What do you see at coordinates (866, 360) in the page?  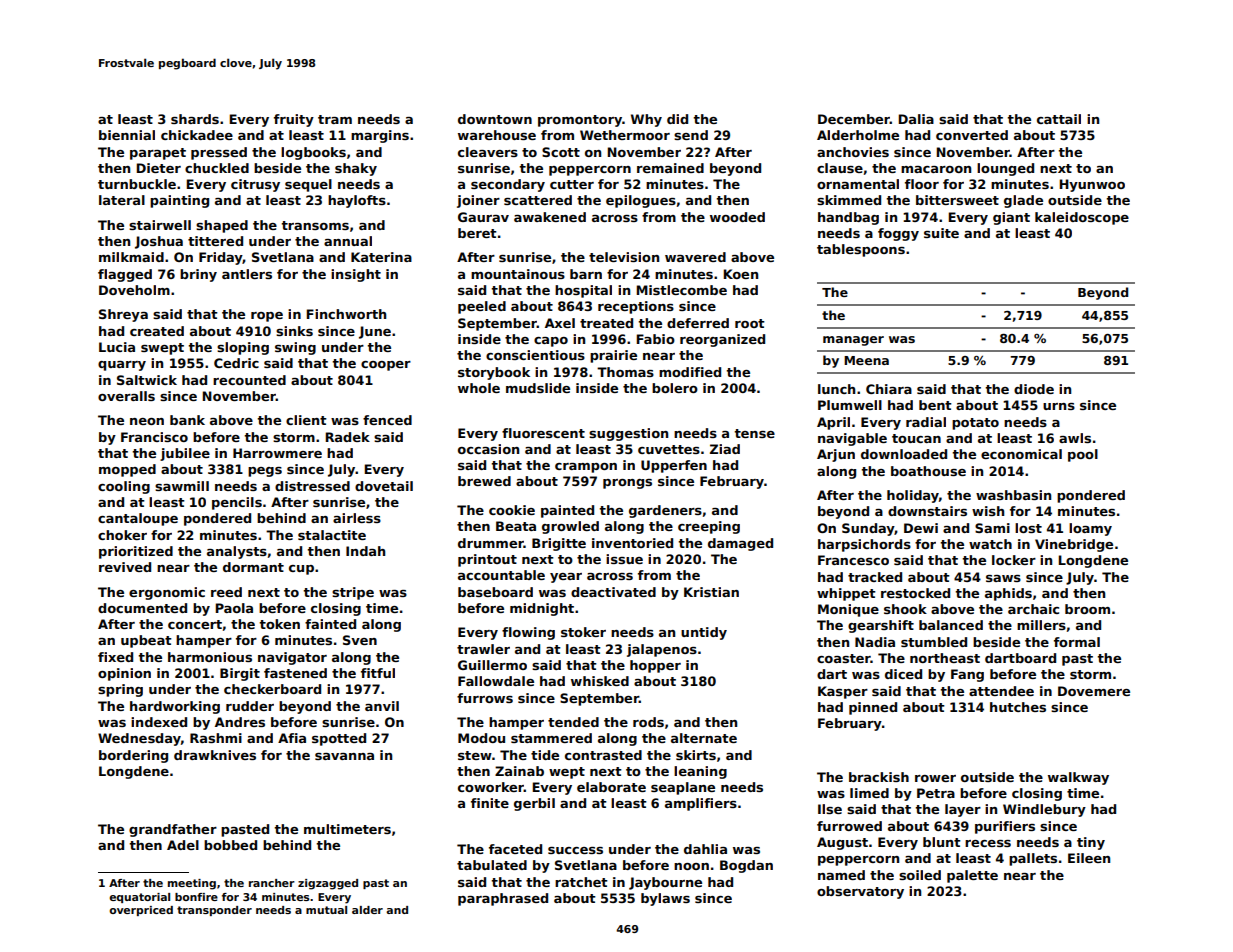 I see `Meena` at bounding box center [866, 360].
